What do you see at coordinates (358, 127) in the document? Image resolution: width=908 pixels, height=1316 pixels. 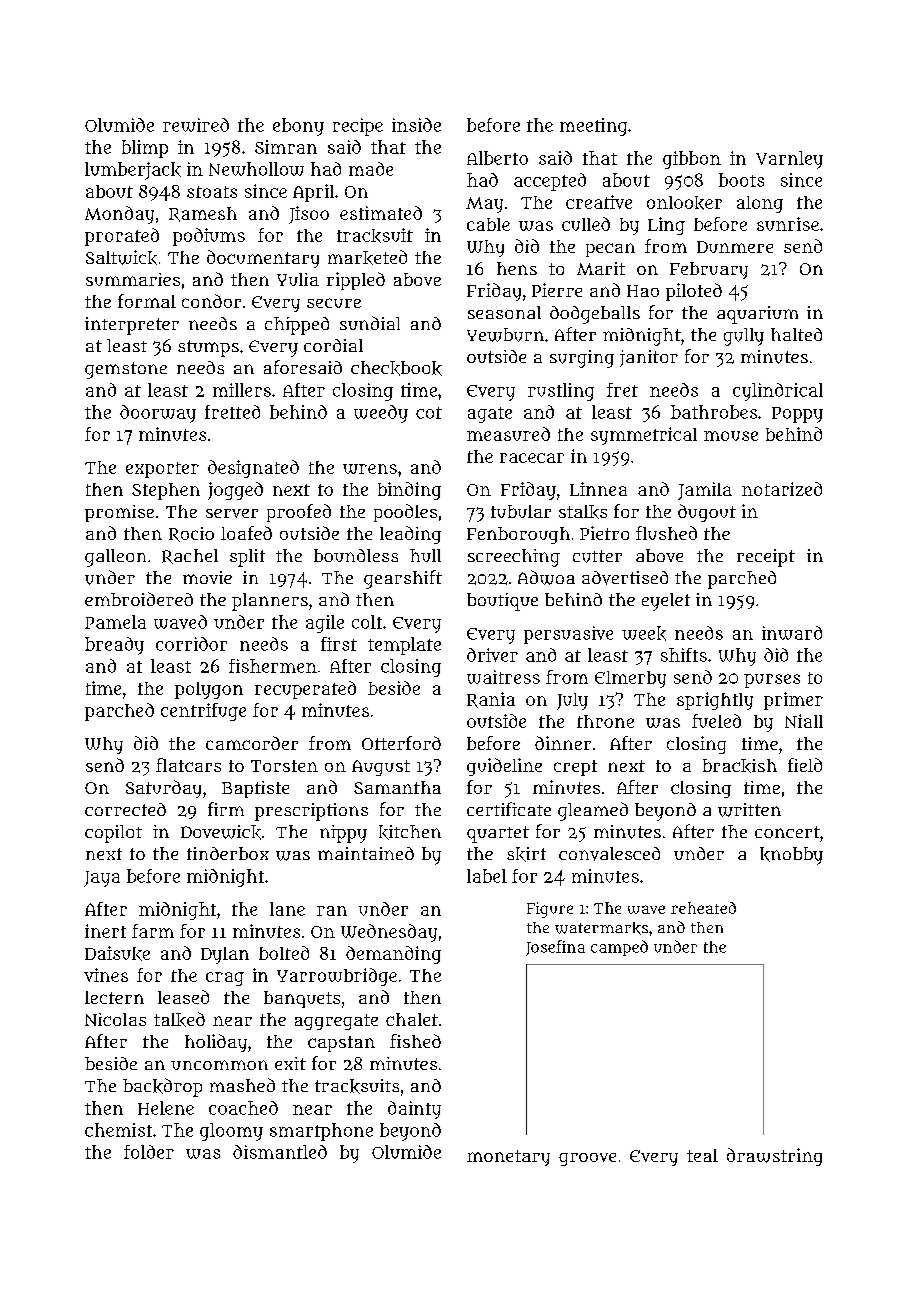 I see `recipe` at bounding box center [358, 127].
